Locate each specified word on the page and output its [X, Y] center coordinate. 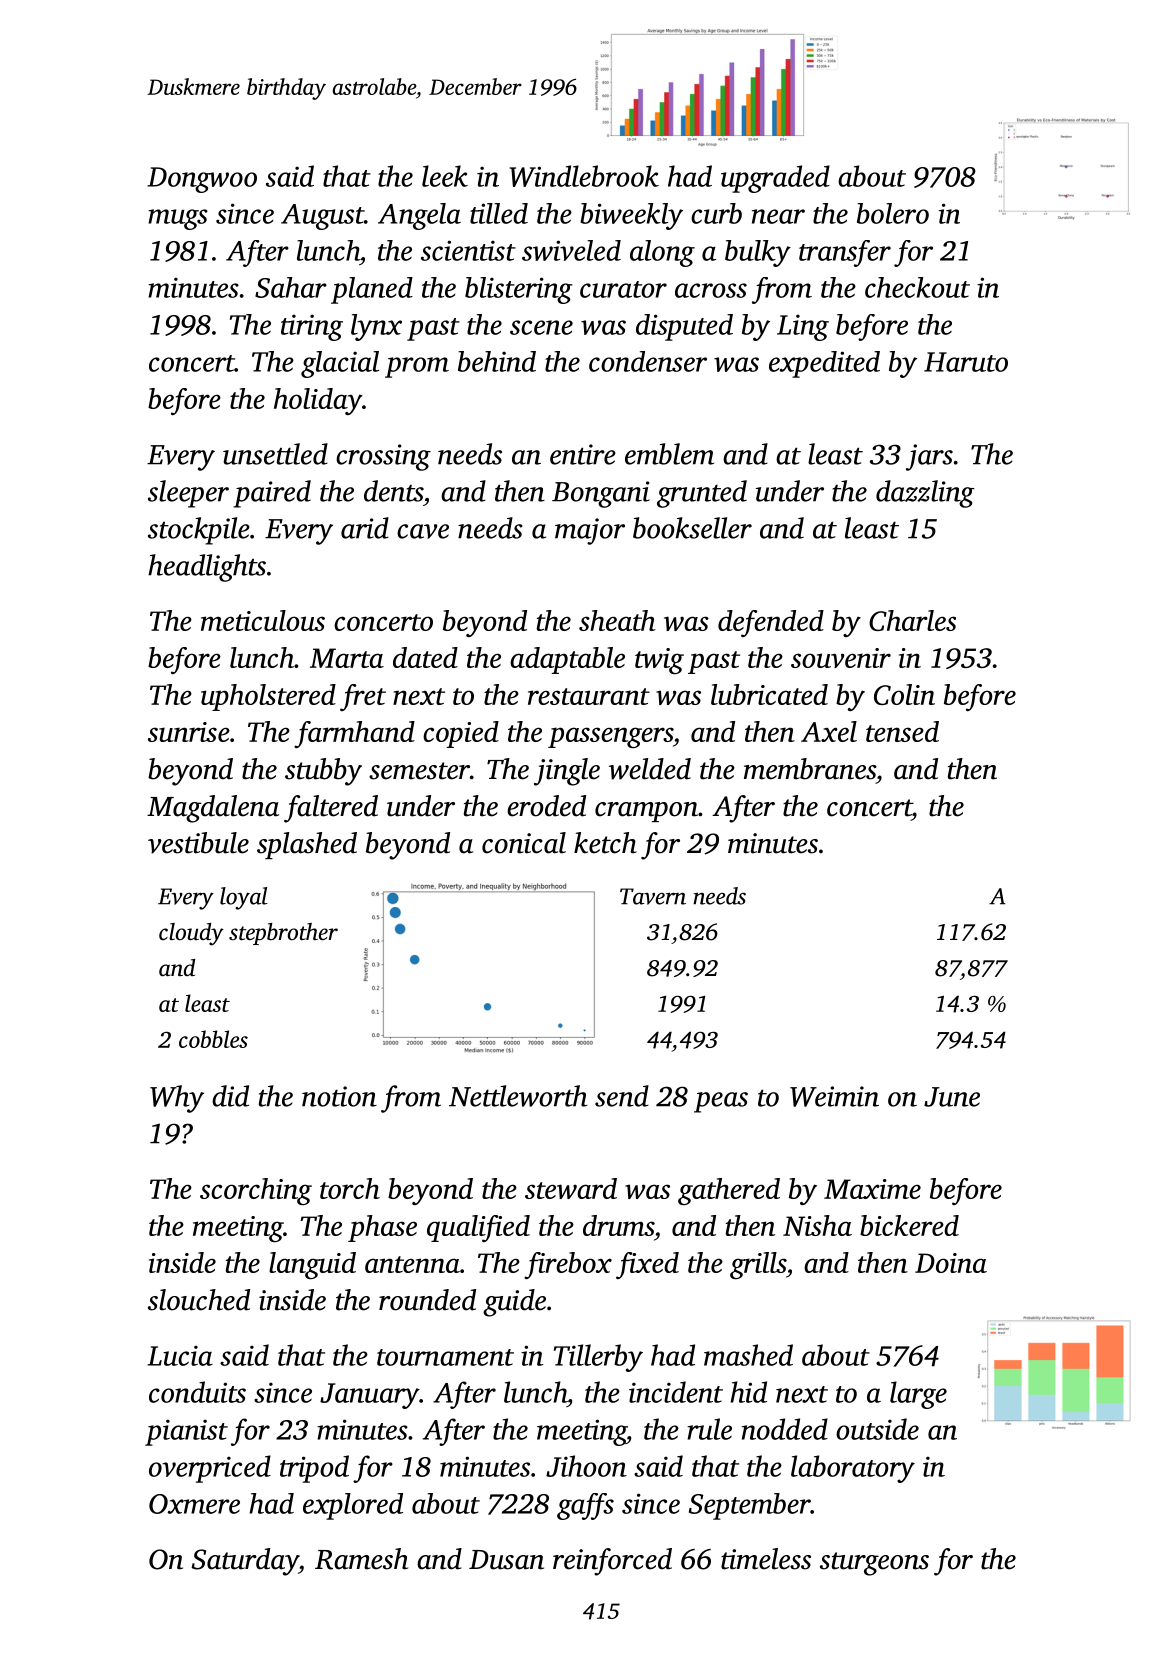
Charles [912, 620]
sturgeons [874, 1564]
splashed [307, 845]
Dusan [506, 1560]
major [590, 531]
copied [461, 734]
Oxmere [194, 1504]
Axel [829, 731]
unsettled [275, 454]
